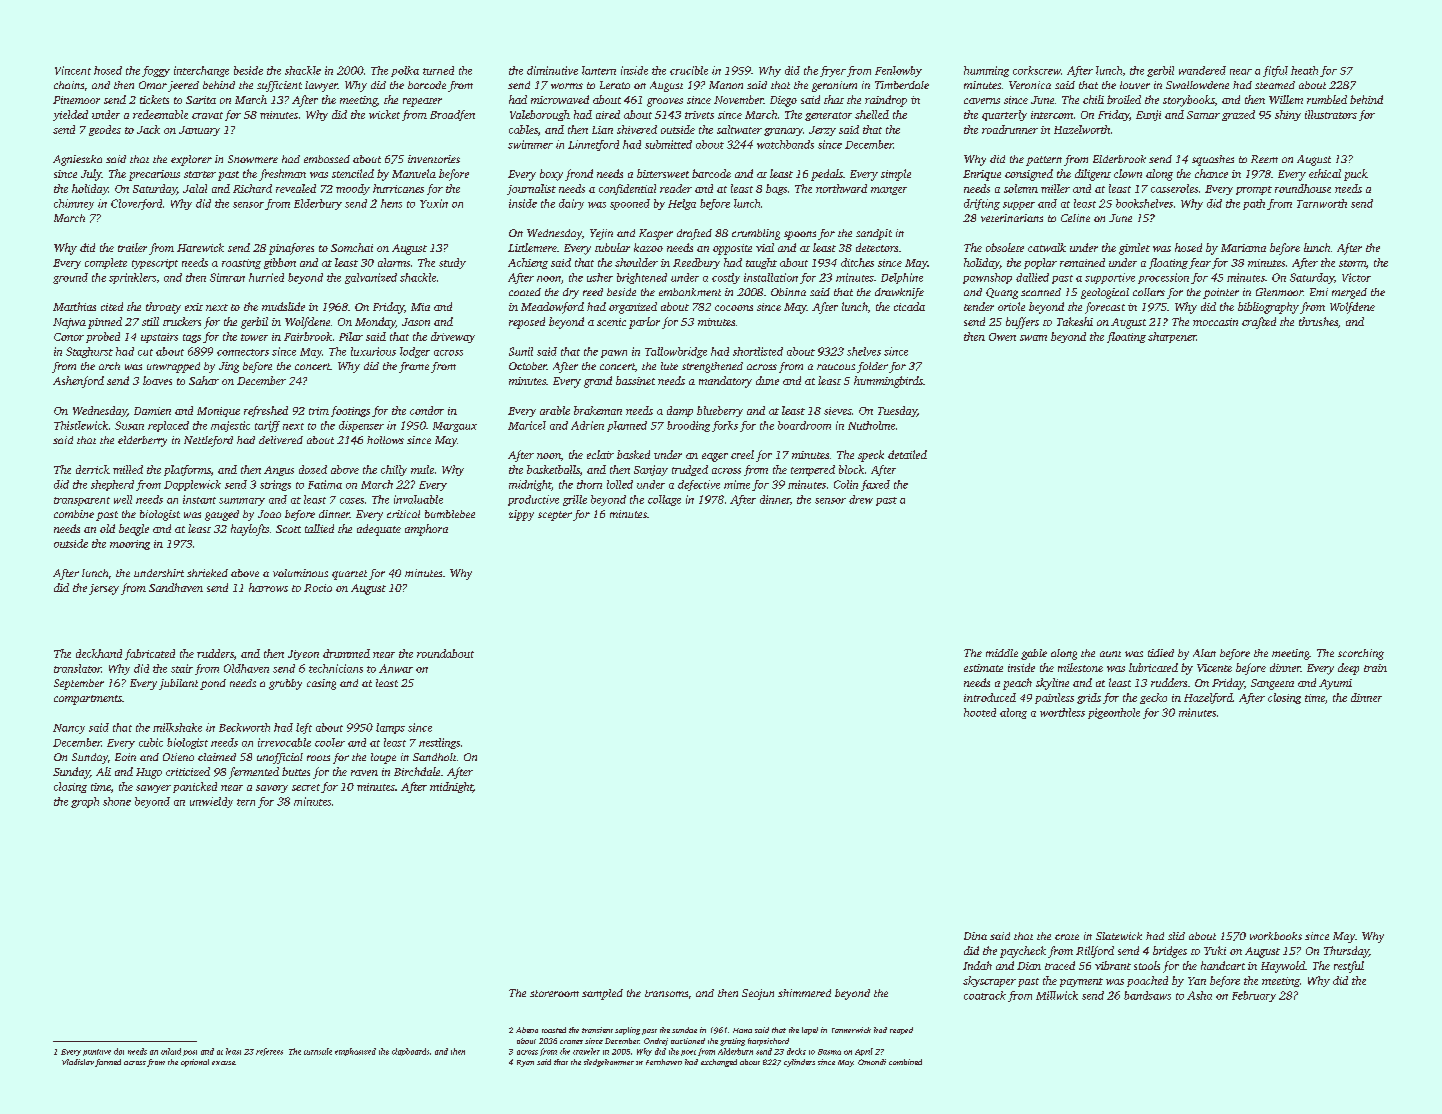  What do you see at coordinates (81, 425) in the document?
I see `Thistlewick` at bounding box center [81, 425].
